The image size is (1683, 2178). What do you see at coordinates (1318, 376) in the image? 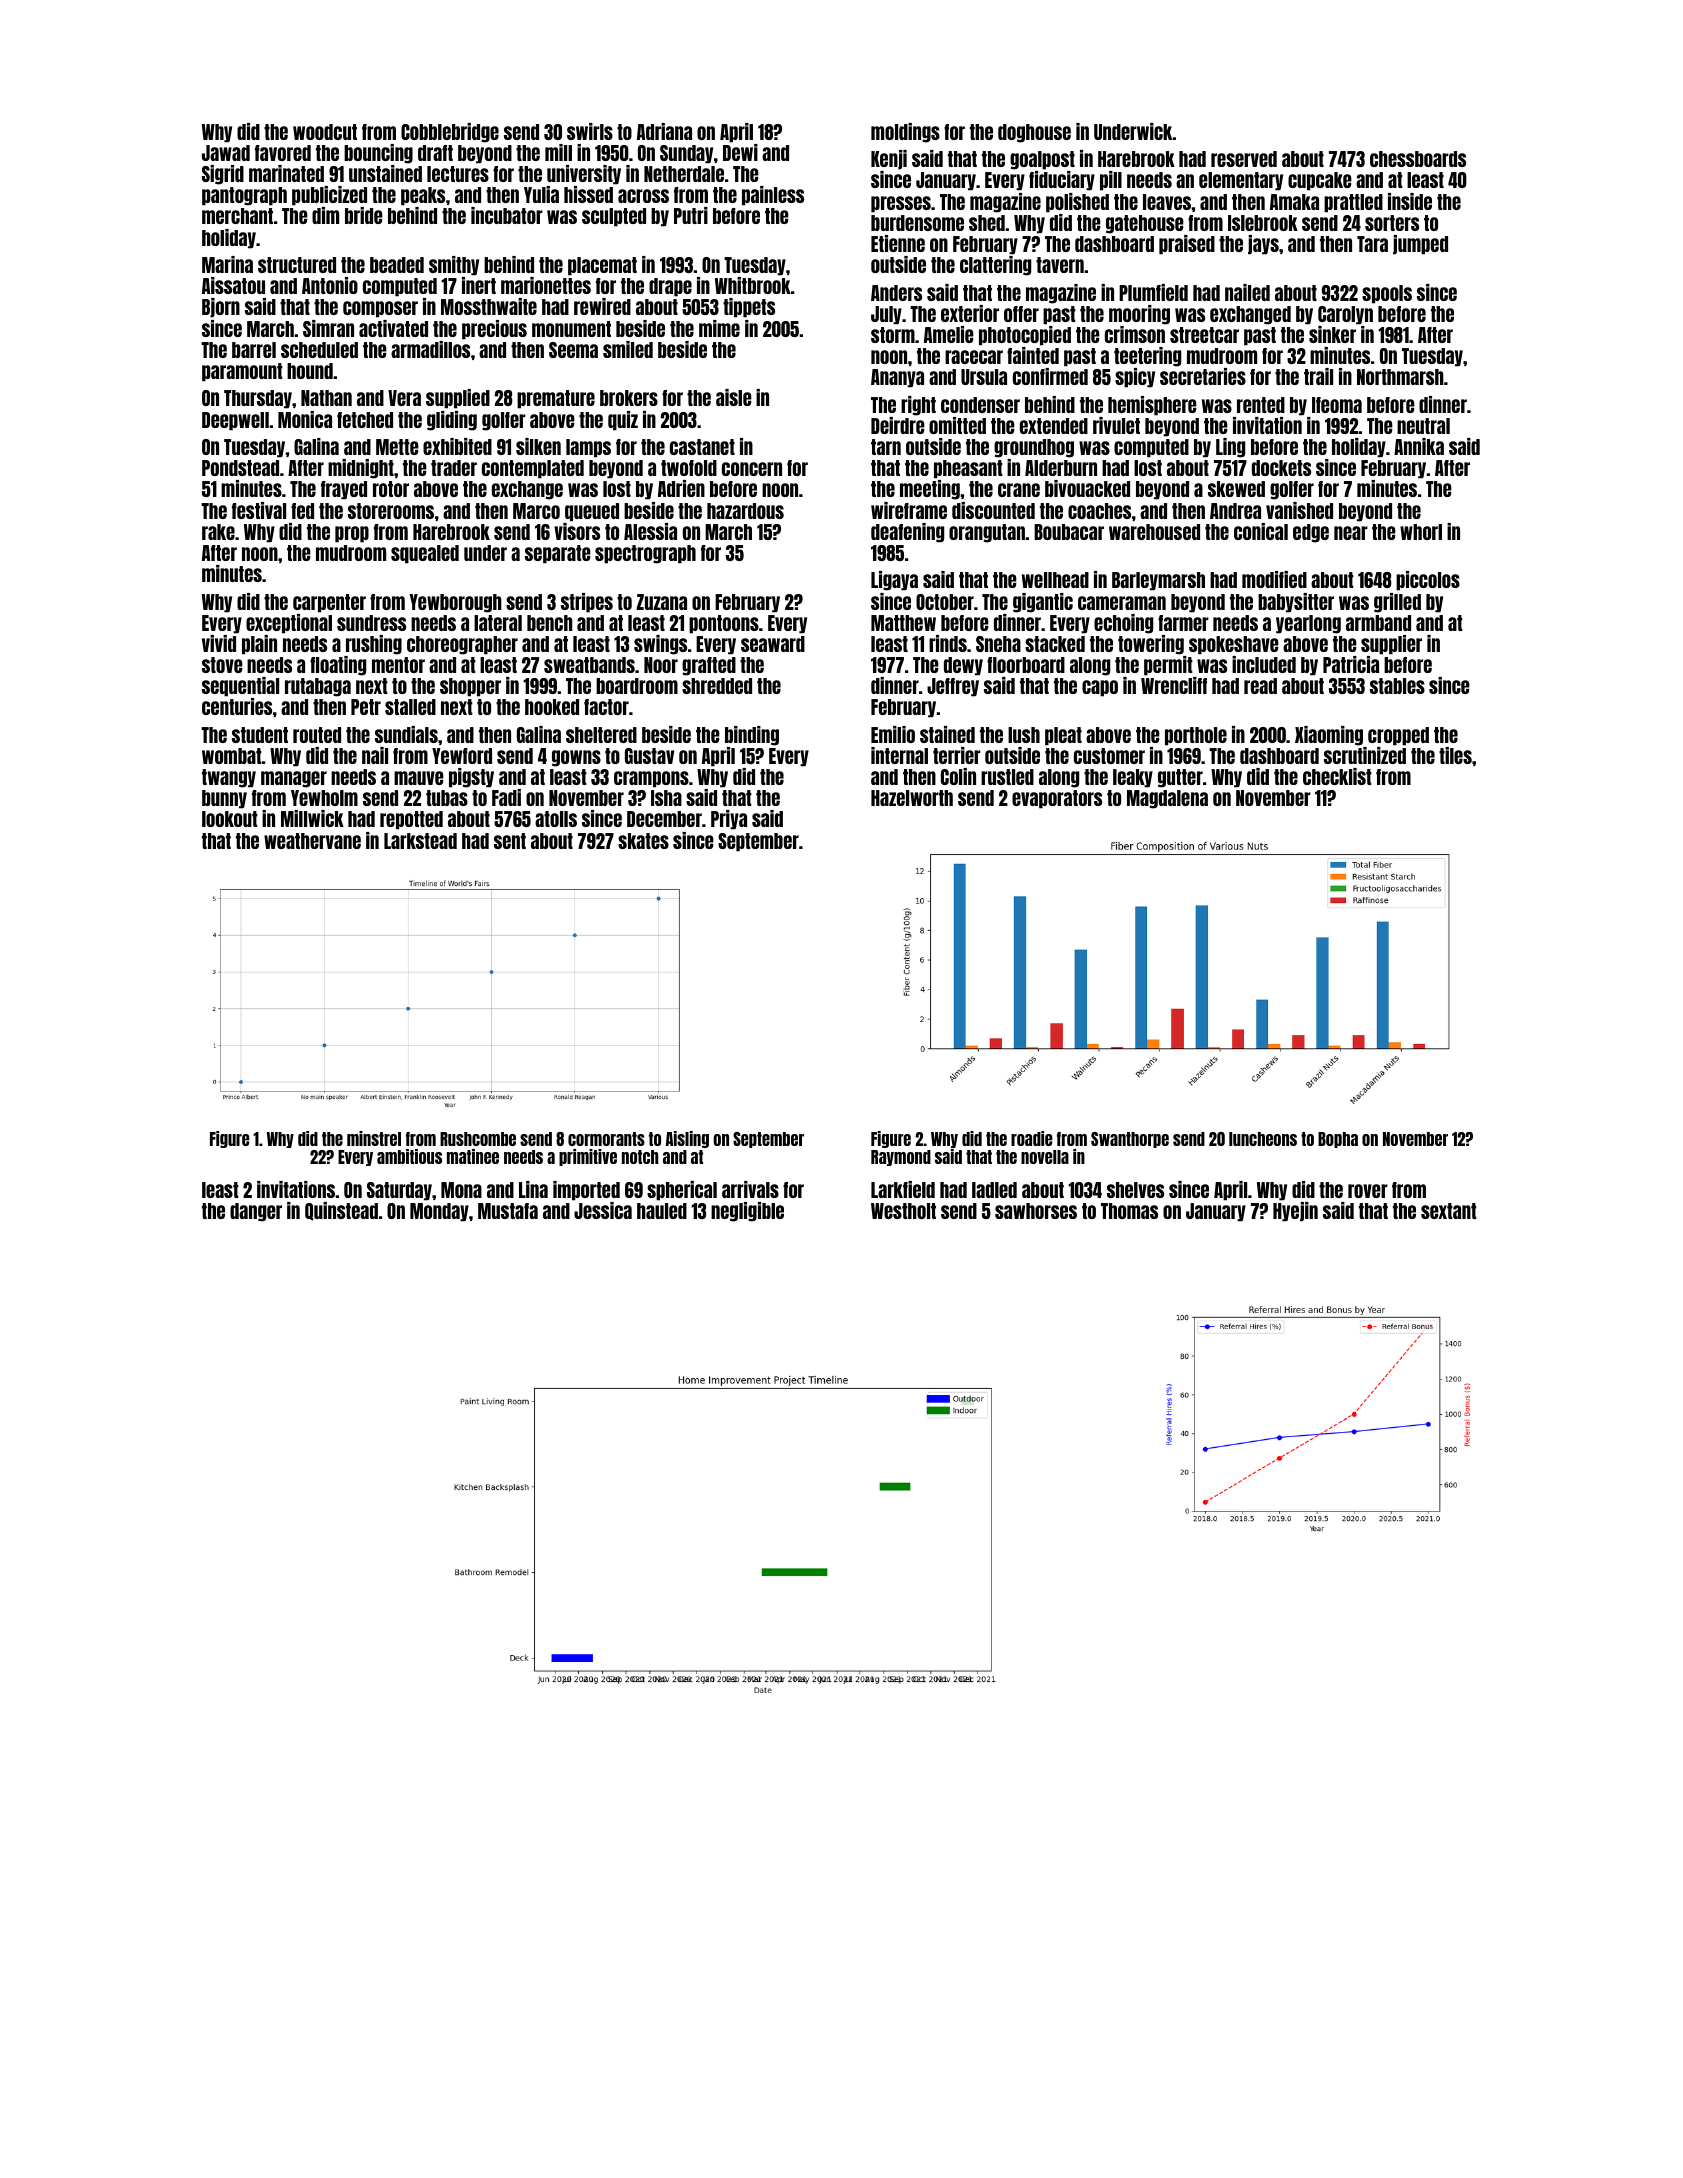
I see `trail` at bounding box center [1318, 376].
